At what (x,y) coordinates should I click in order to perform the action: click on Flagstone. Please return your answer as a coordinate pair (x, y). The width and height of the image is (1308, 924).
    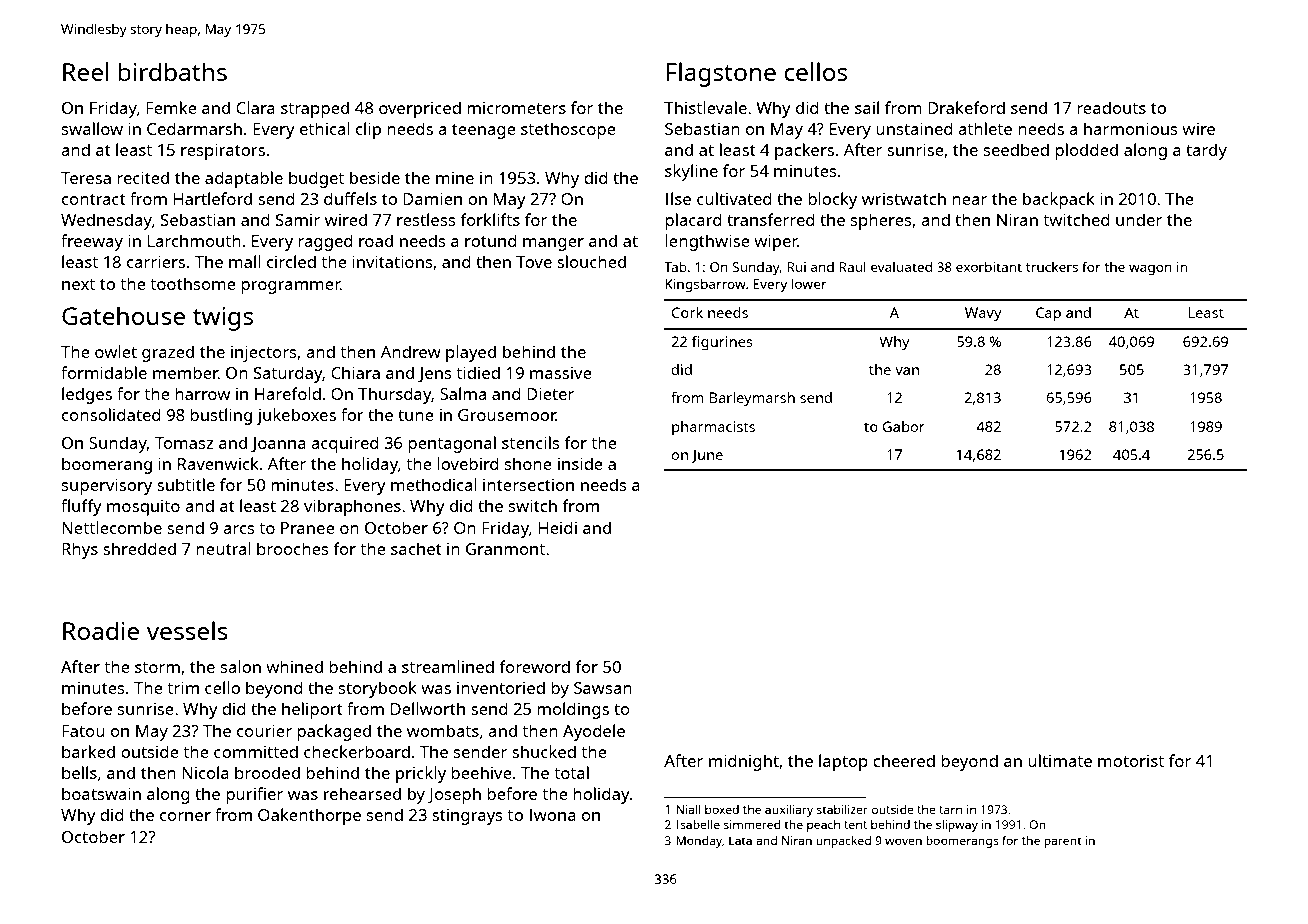
    Looking at the image, I should click on (721, 74).
